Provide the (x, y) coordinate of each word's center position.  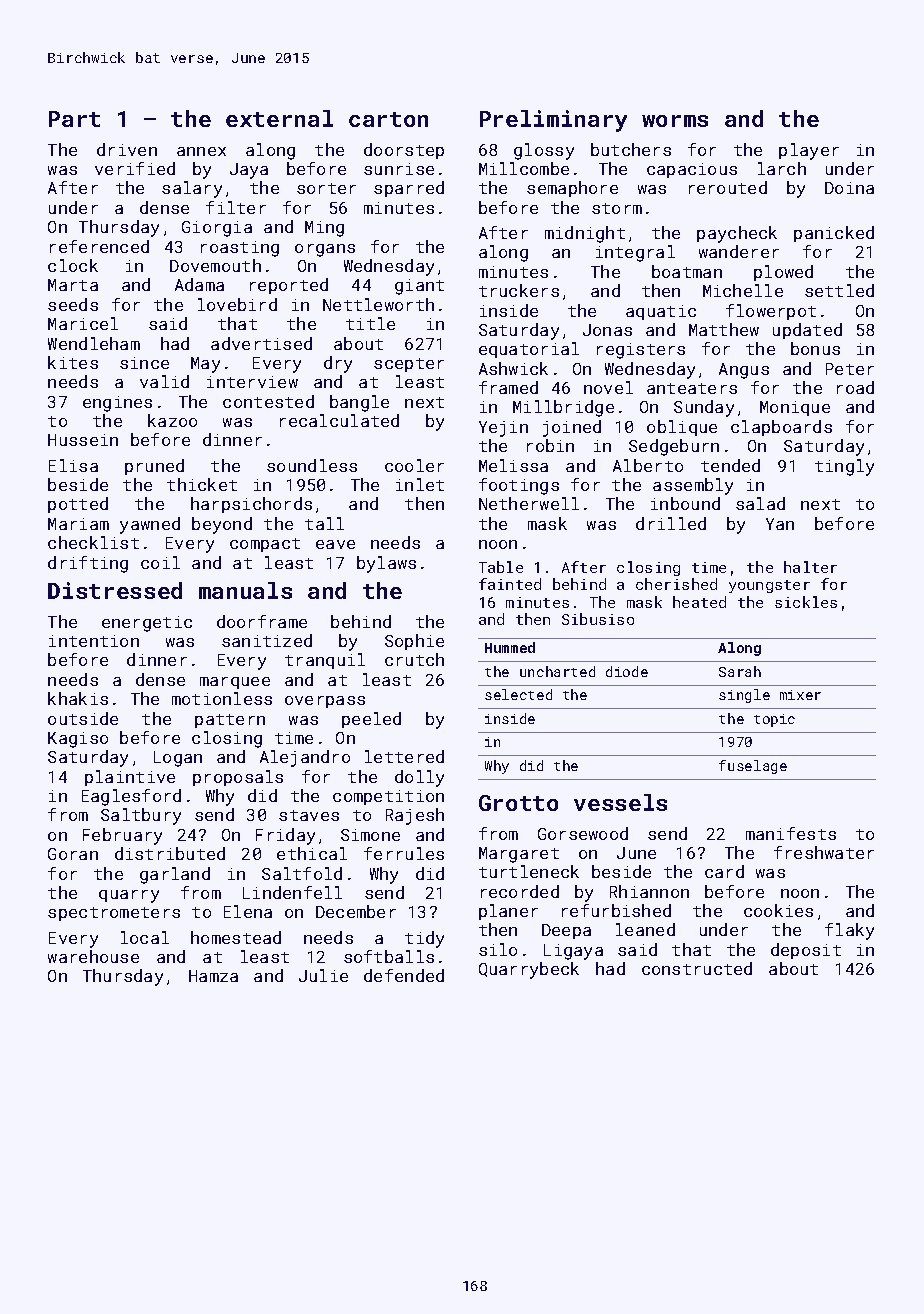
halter (810, 567)
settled (839, 290)
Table (501, 567)
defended (404, 975)
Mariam (78, 524)
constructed (697, 968)
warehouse (93, 956)
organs (325, 250)
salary (192, 189)
